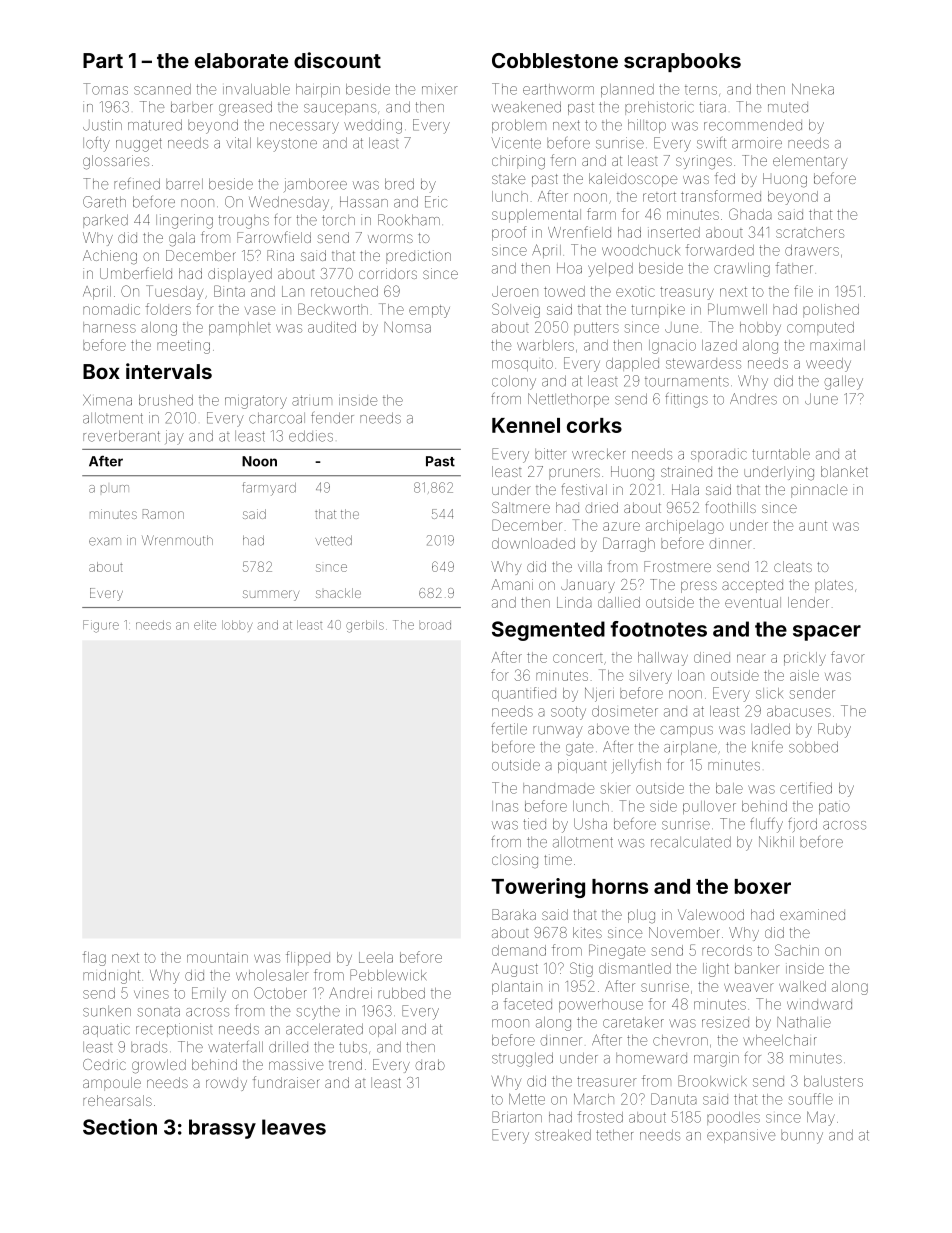 This page has width=952, height=1233. I want to click on November, so click(684, 932).
